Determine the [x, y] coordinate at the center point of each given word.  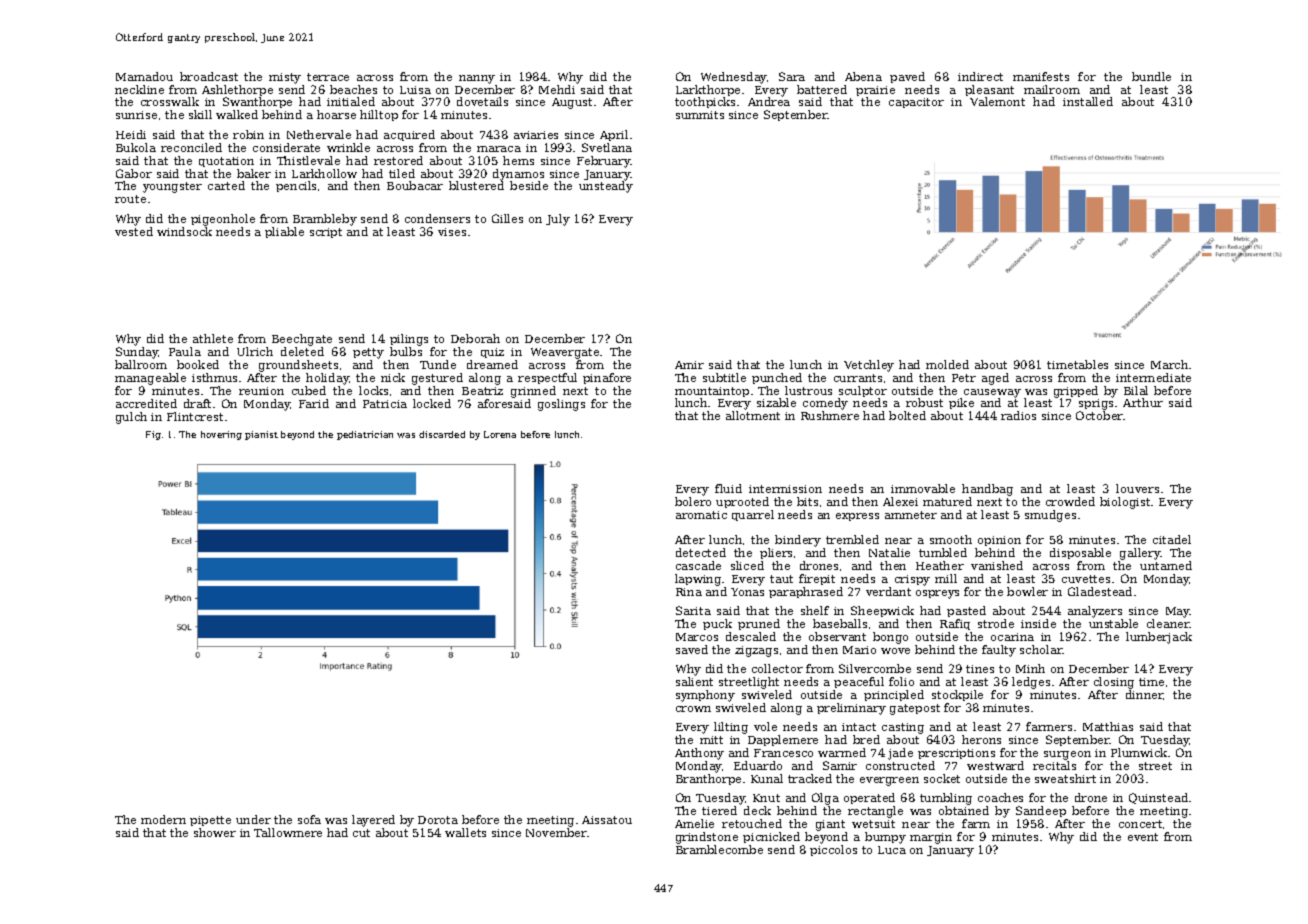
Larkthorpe [708, 90]
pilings [409, 340]
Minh [1030, 668]
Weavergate [565, 353]
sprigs [1096, 404]
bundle [1151, 76]
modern [163, 819]
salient [694, 681]
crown [693, 709]
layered [373, 821]
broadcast [209, 76]
